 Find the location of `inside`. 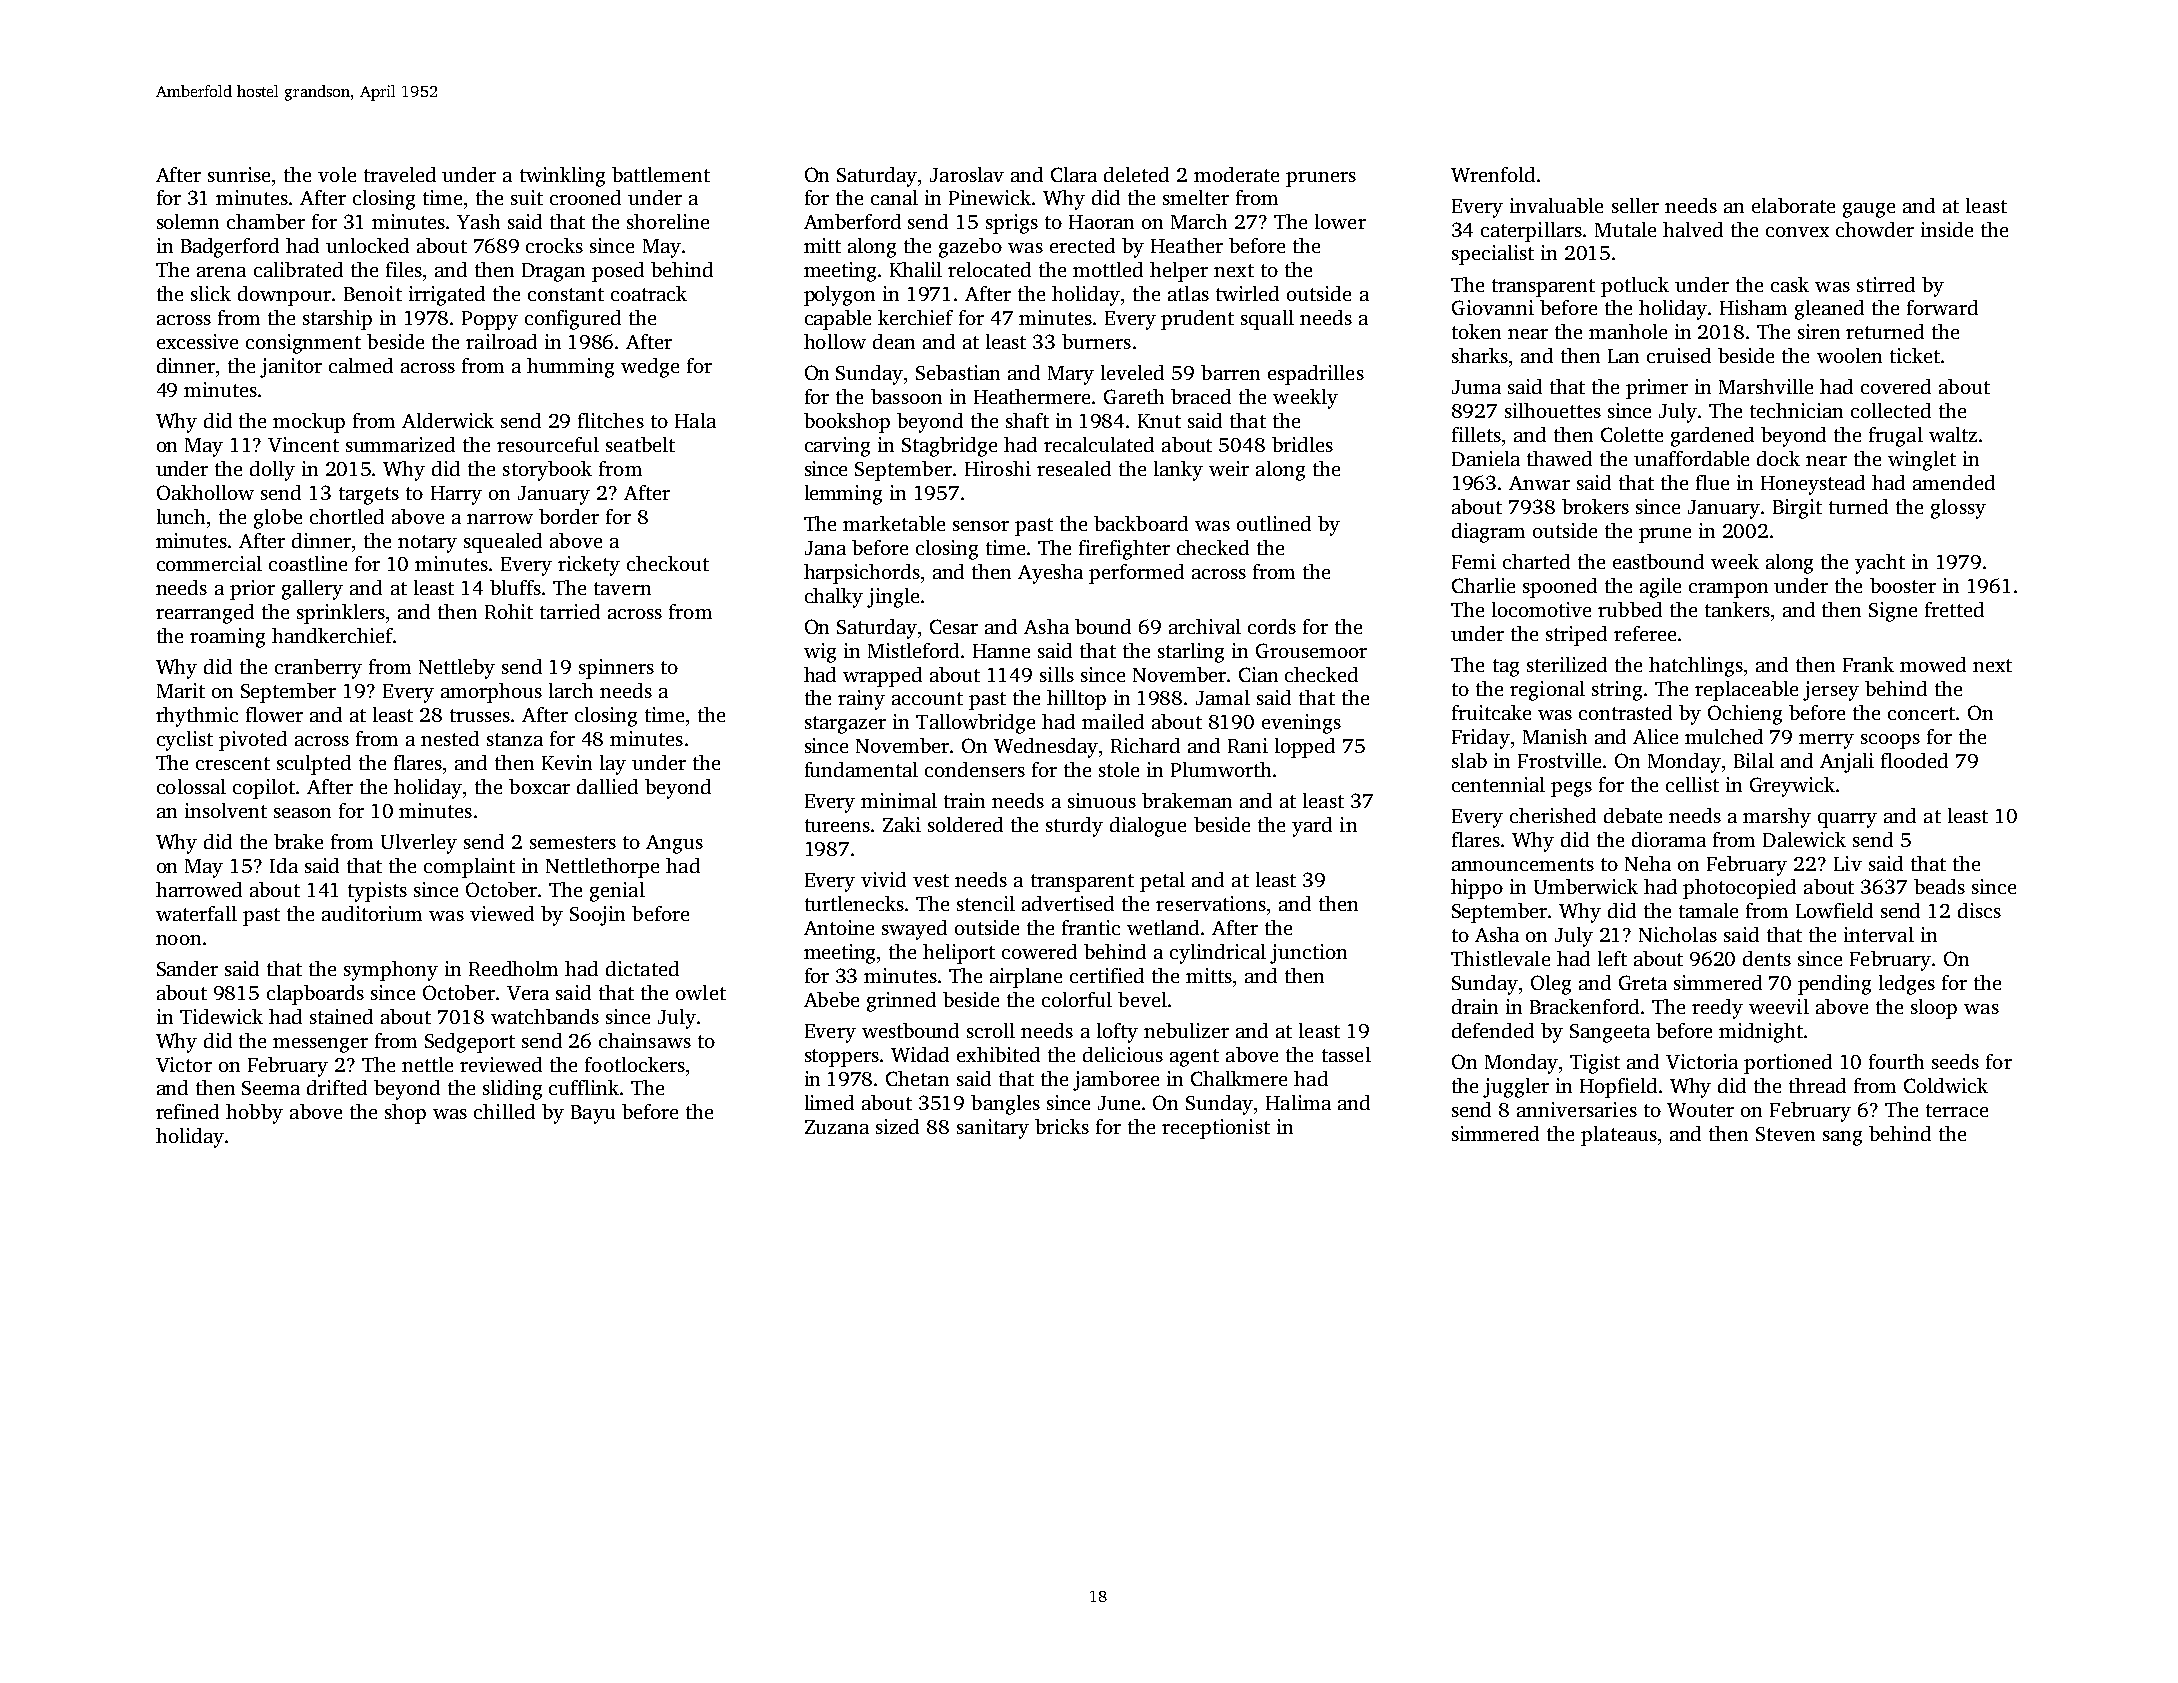

inside is located at coordinates (1947, 229).
